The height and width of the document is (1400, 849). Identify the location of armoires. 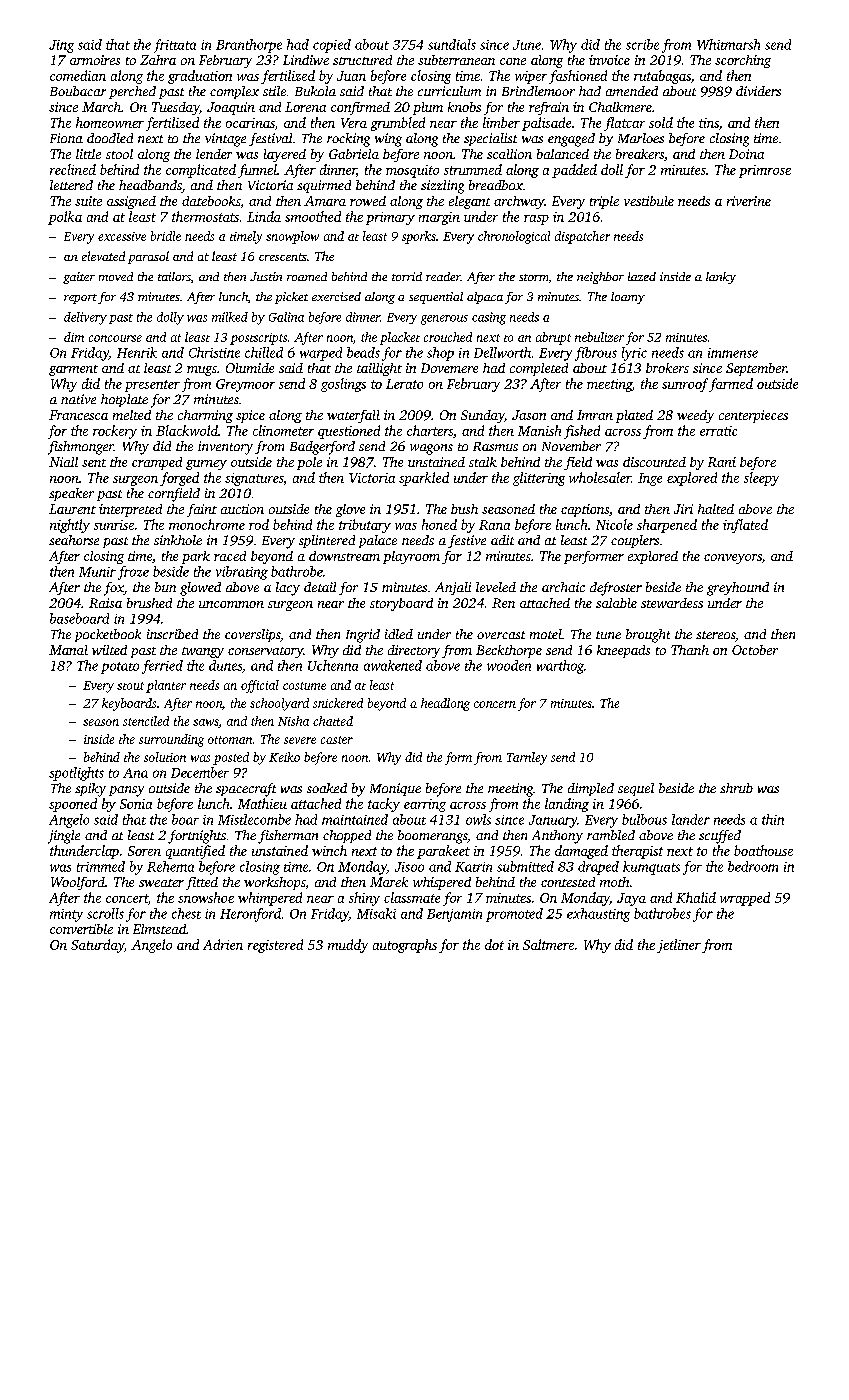
(95, 60).
